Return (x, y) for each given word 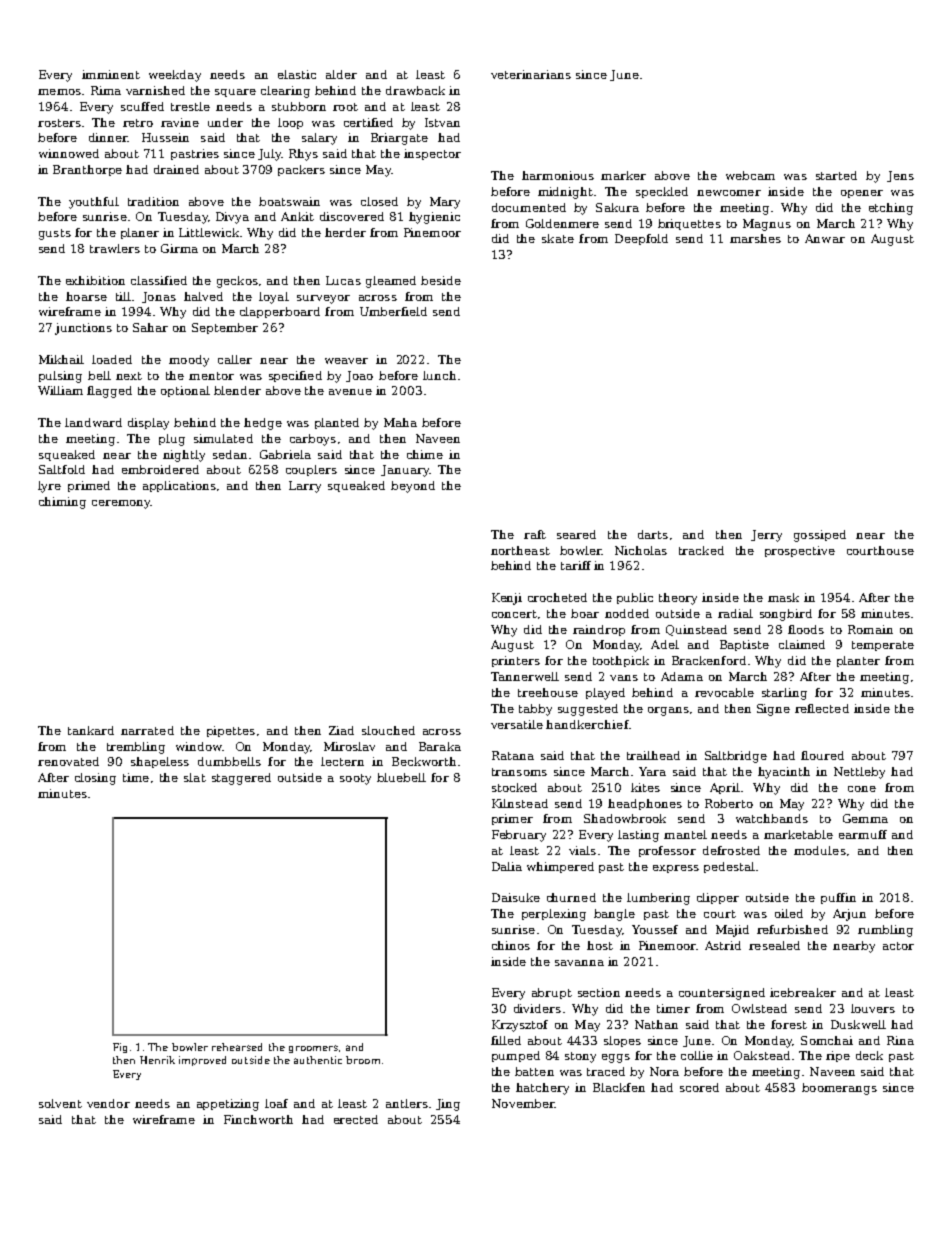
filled (506, 1040)
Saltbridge (736, 757)
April (725, 788)
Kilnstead (520, 803)
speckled (662, 192)
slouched (388, 730)
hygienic (434, 218)
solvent (60, 1103)
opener (862, 194)
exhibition (95, 280)
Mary (445, 203)
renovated (68, 761)
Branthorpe (87, 170)
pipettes (231, 731)
